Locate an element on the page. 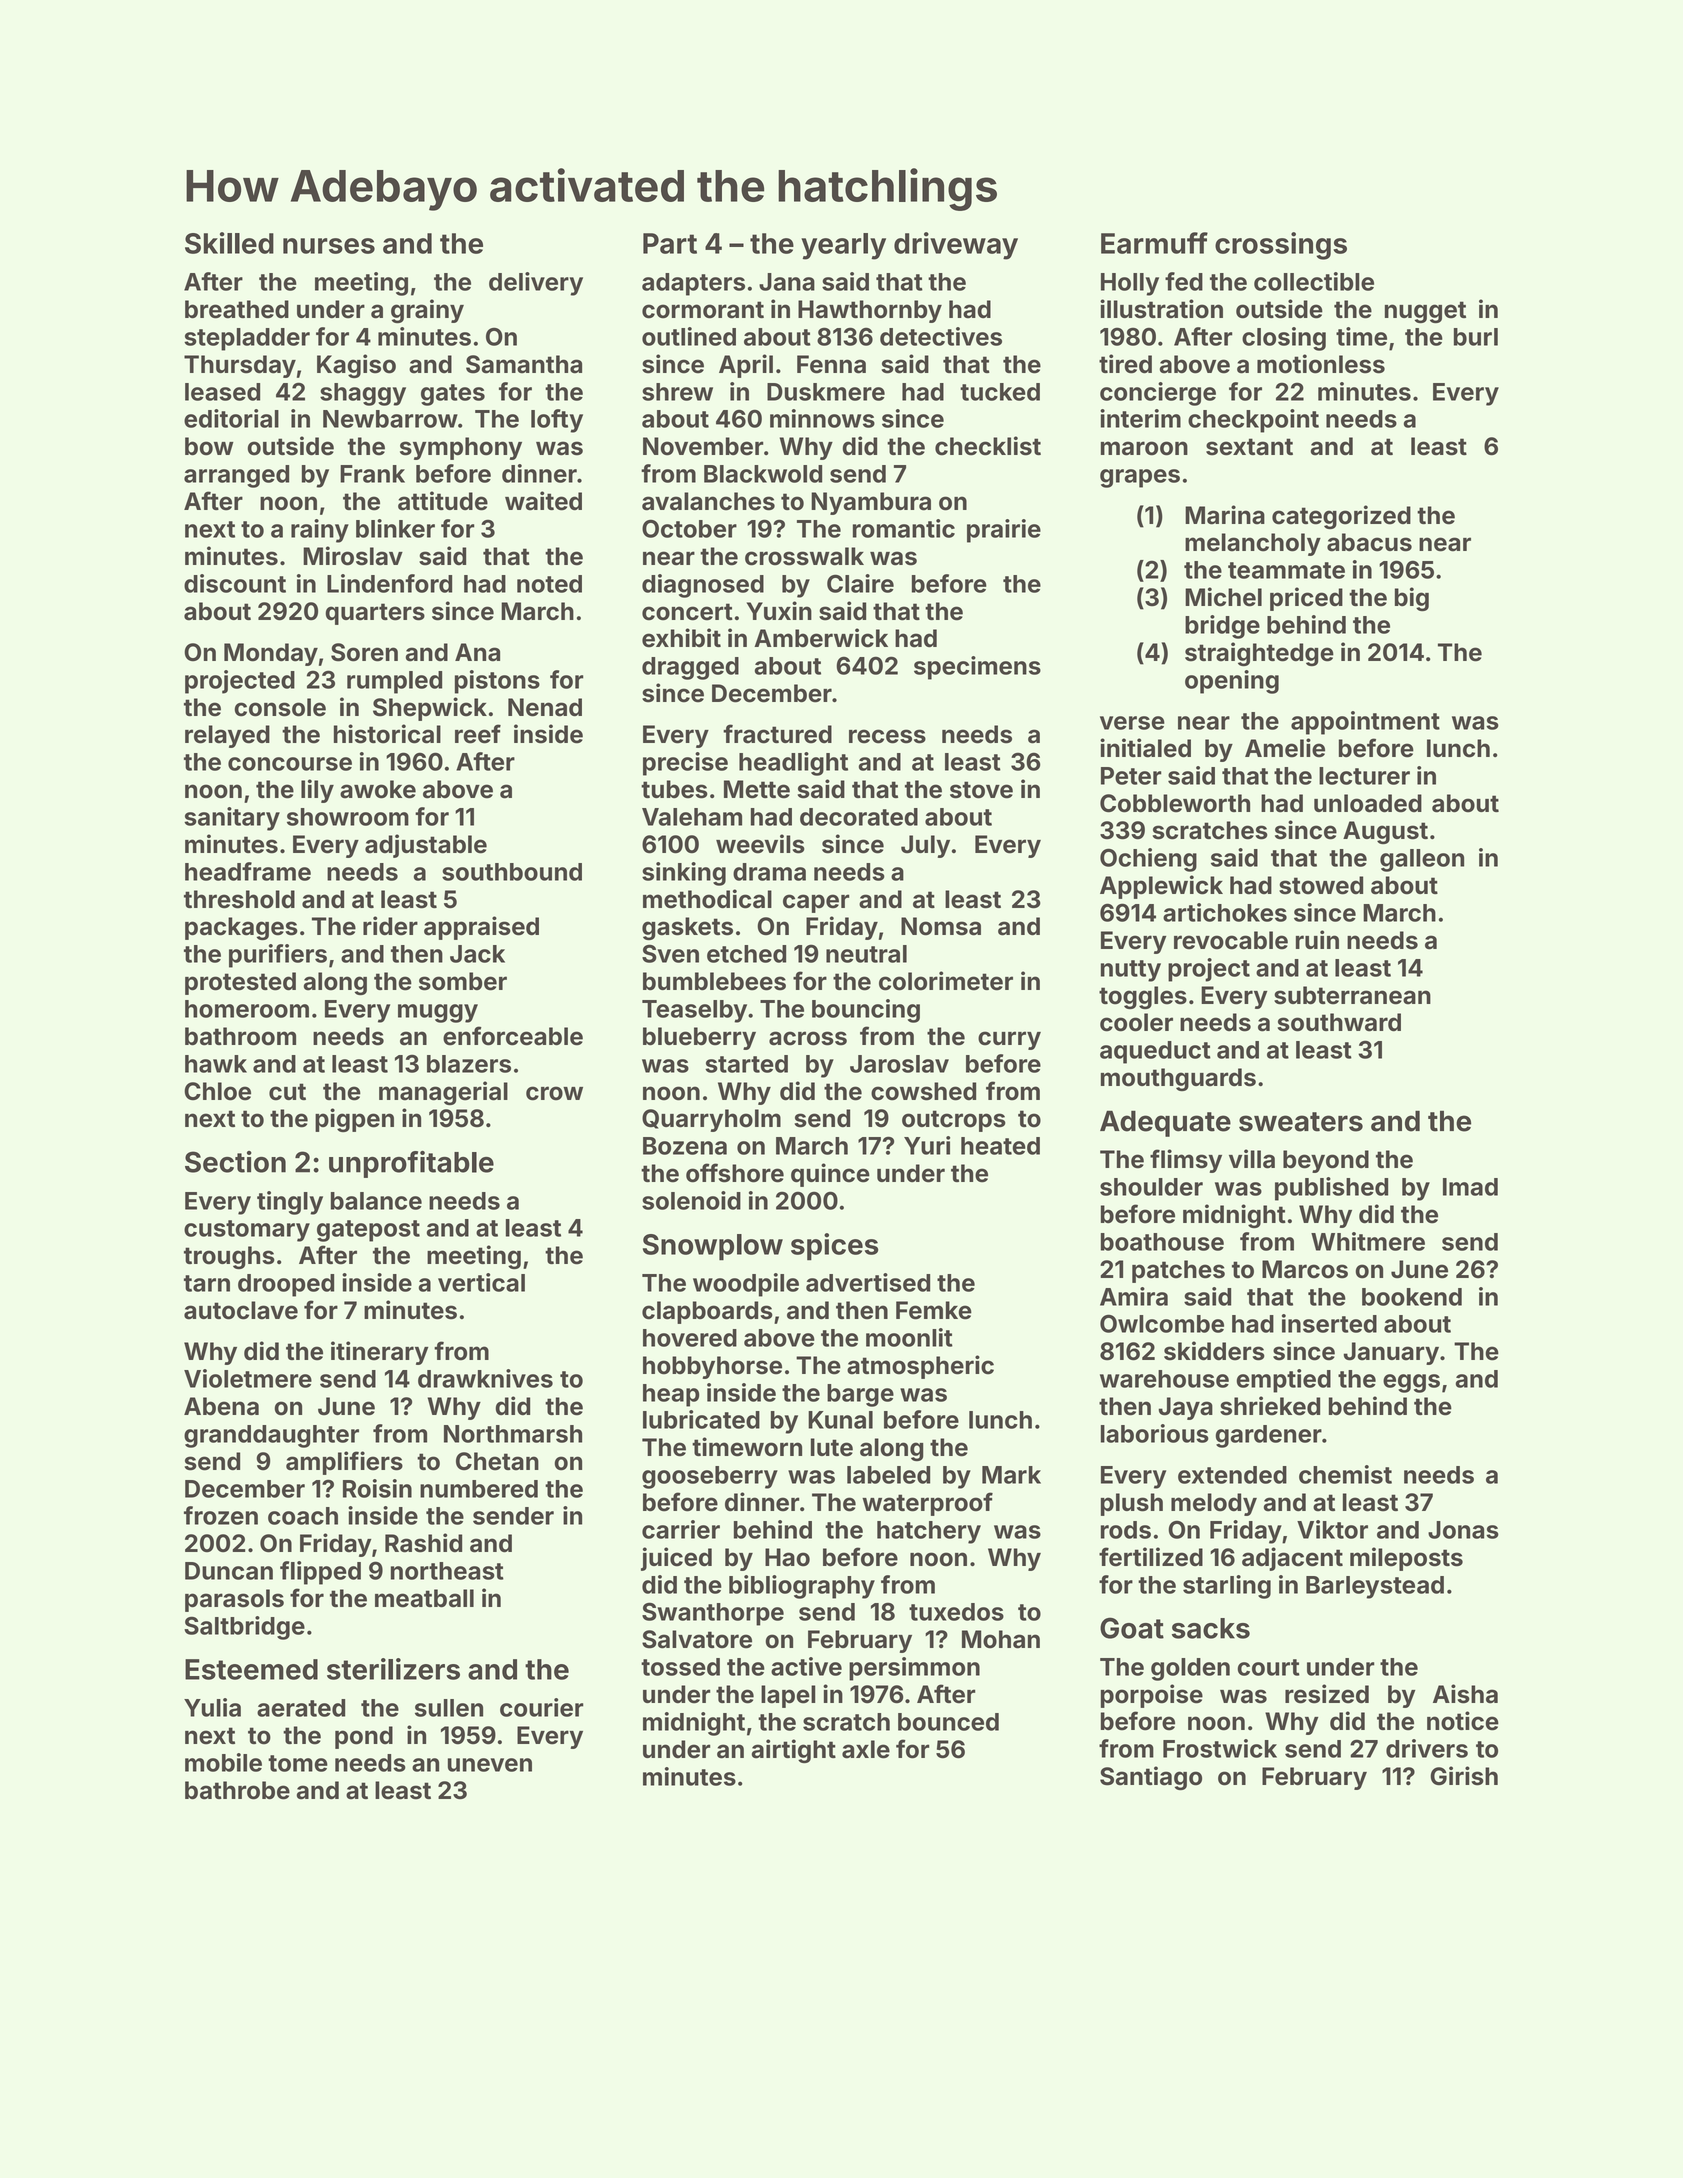  boathouse is located at coordinates (1162, 1242).
